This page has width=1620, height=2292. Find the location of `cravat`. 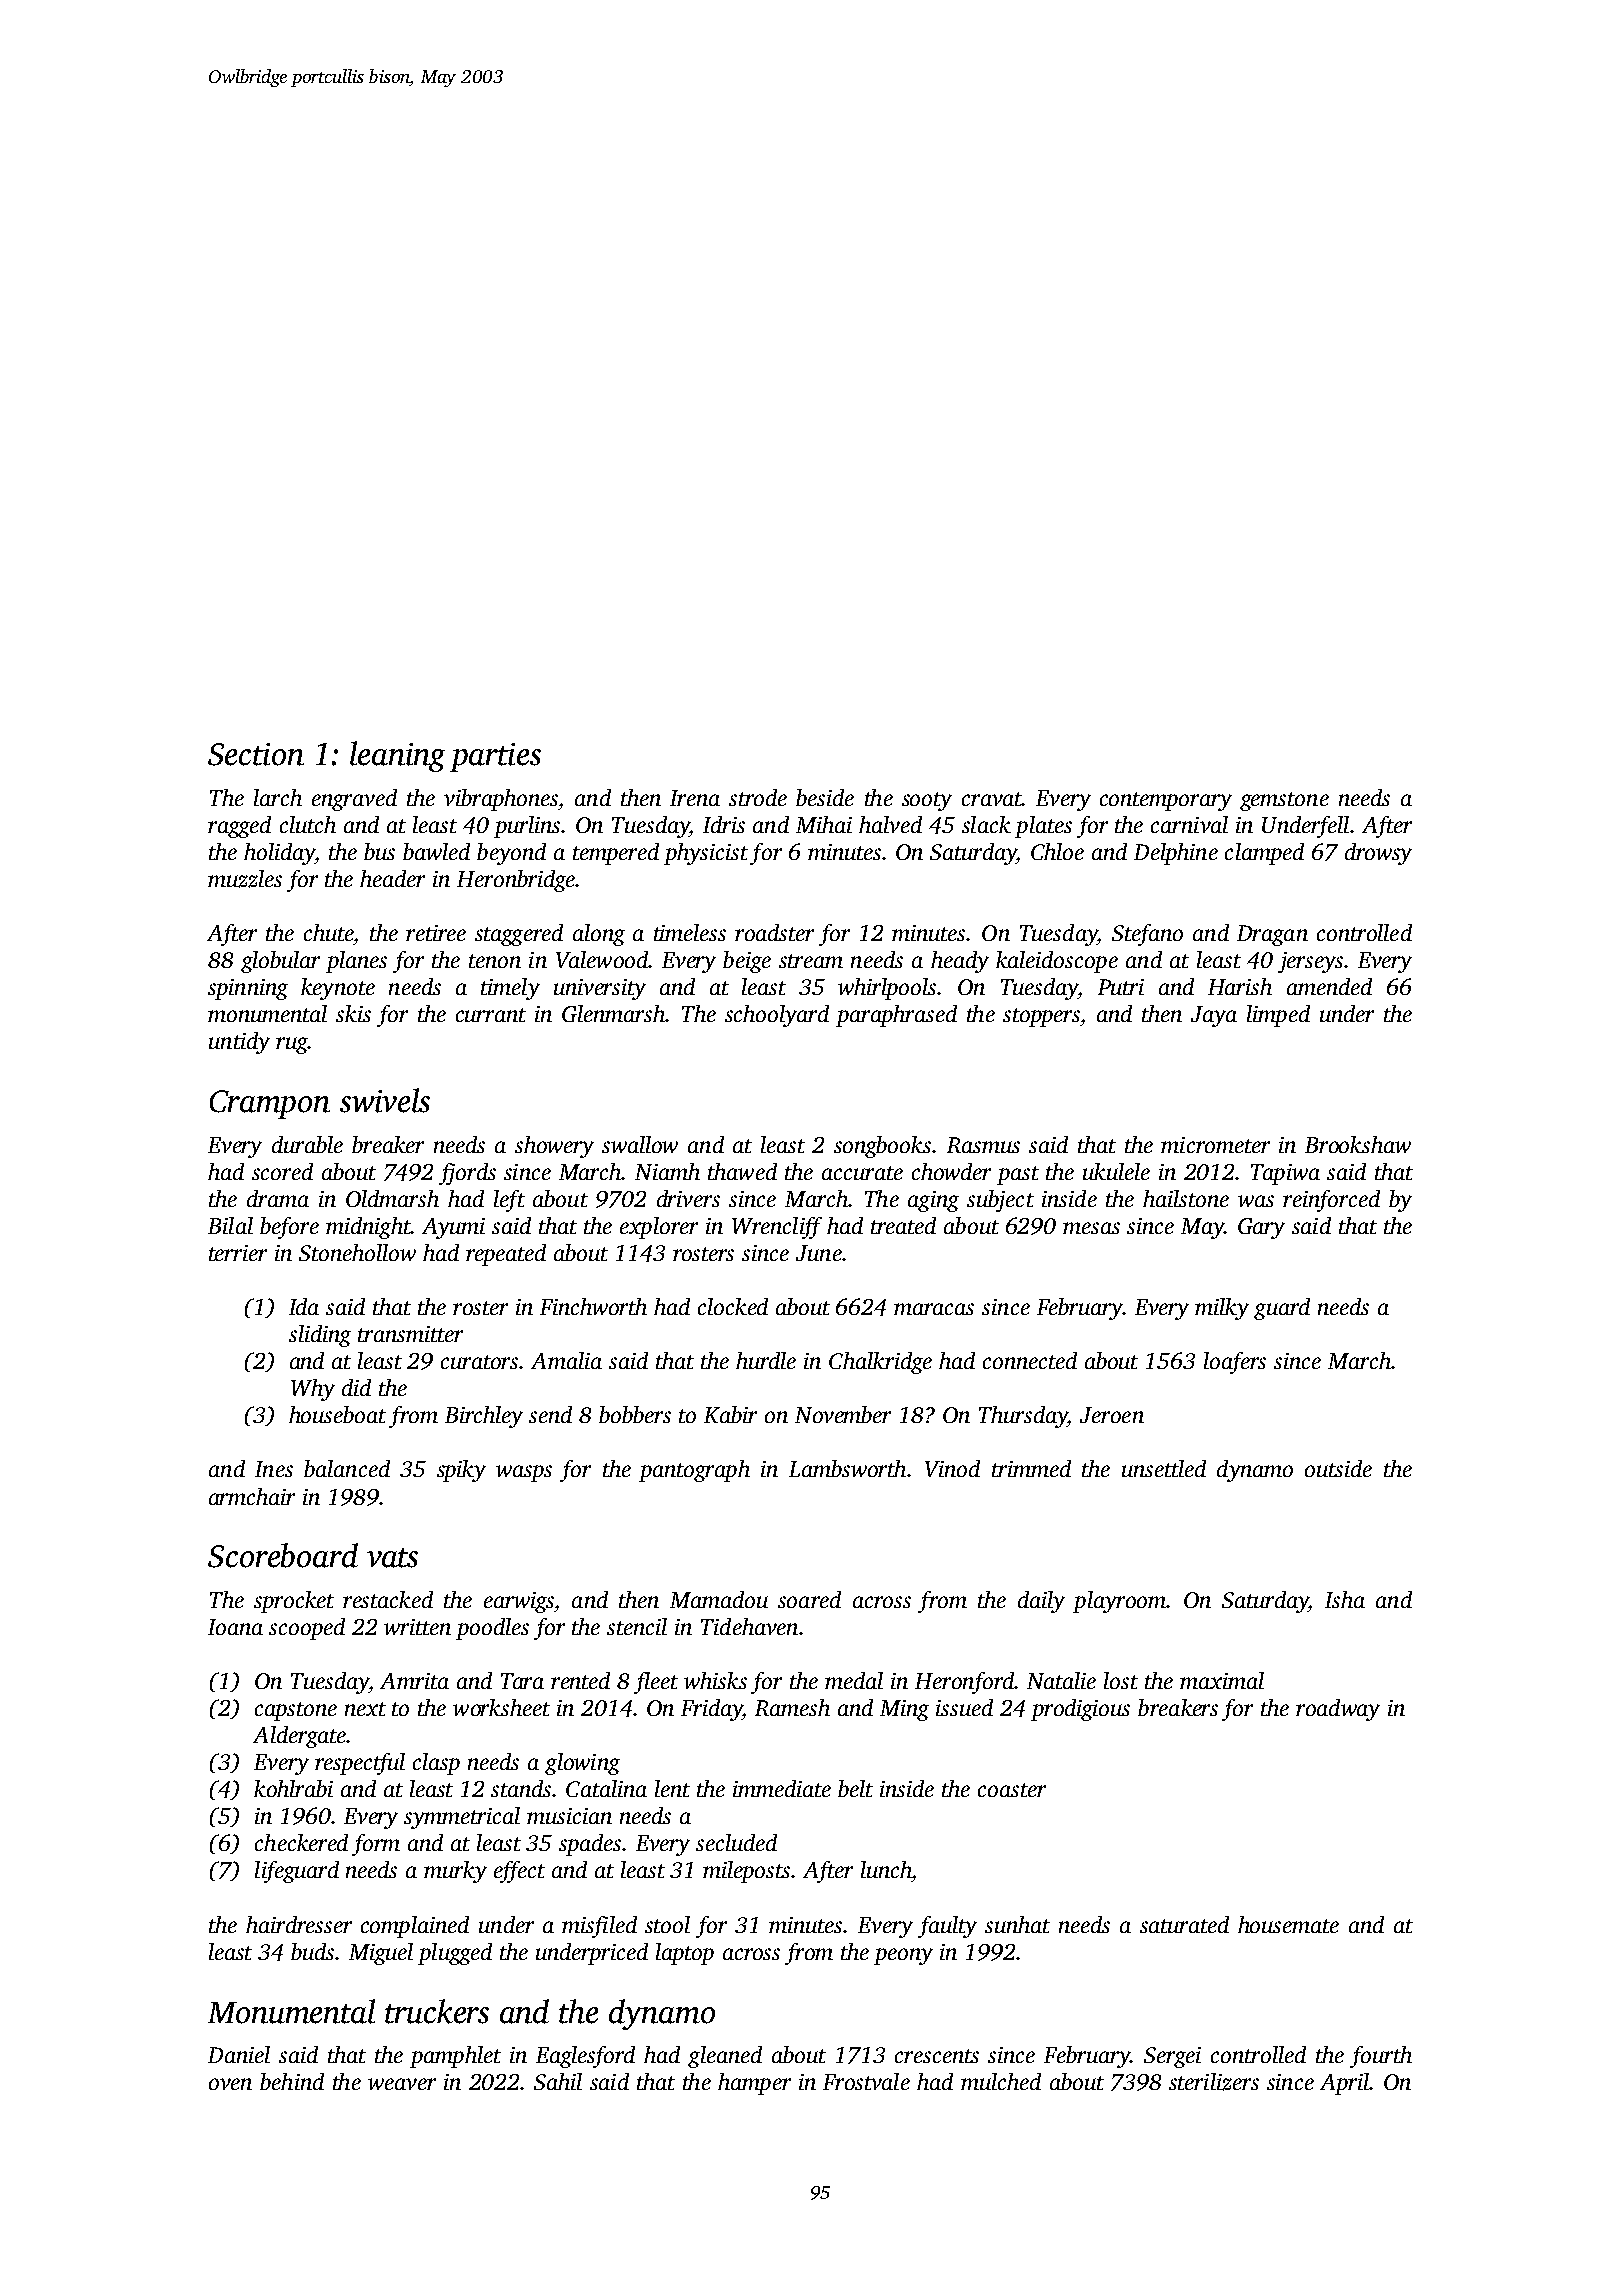

cravat is located at coordinates (992, 799).
